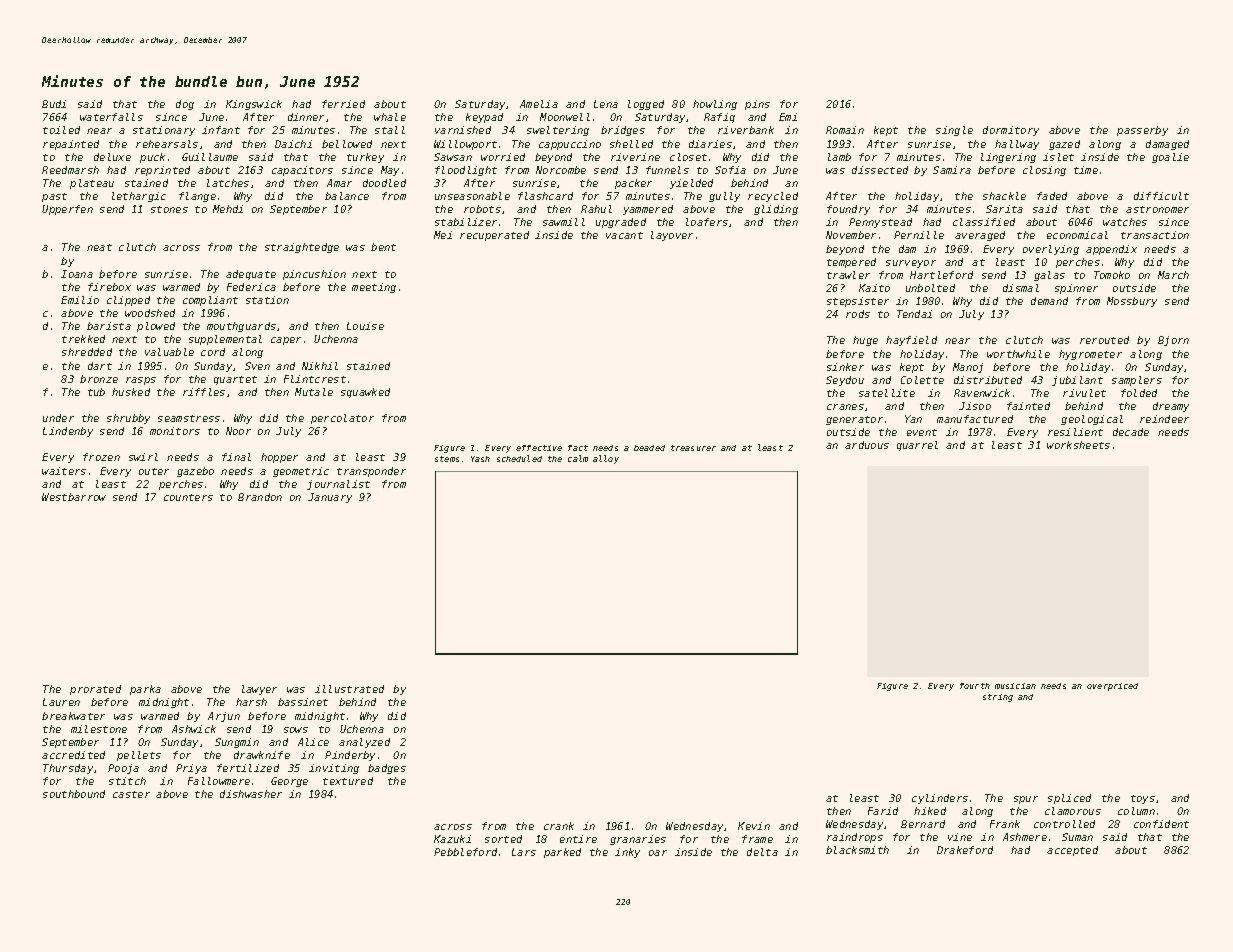 This image has height=952, width=1233. Describe the element at coordinates (1078, 445) in the image. I see `worksheets` at that location.
